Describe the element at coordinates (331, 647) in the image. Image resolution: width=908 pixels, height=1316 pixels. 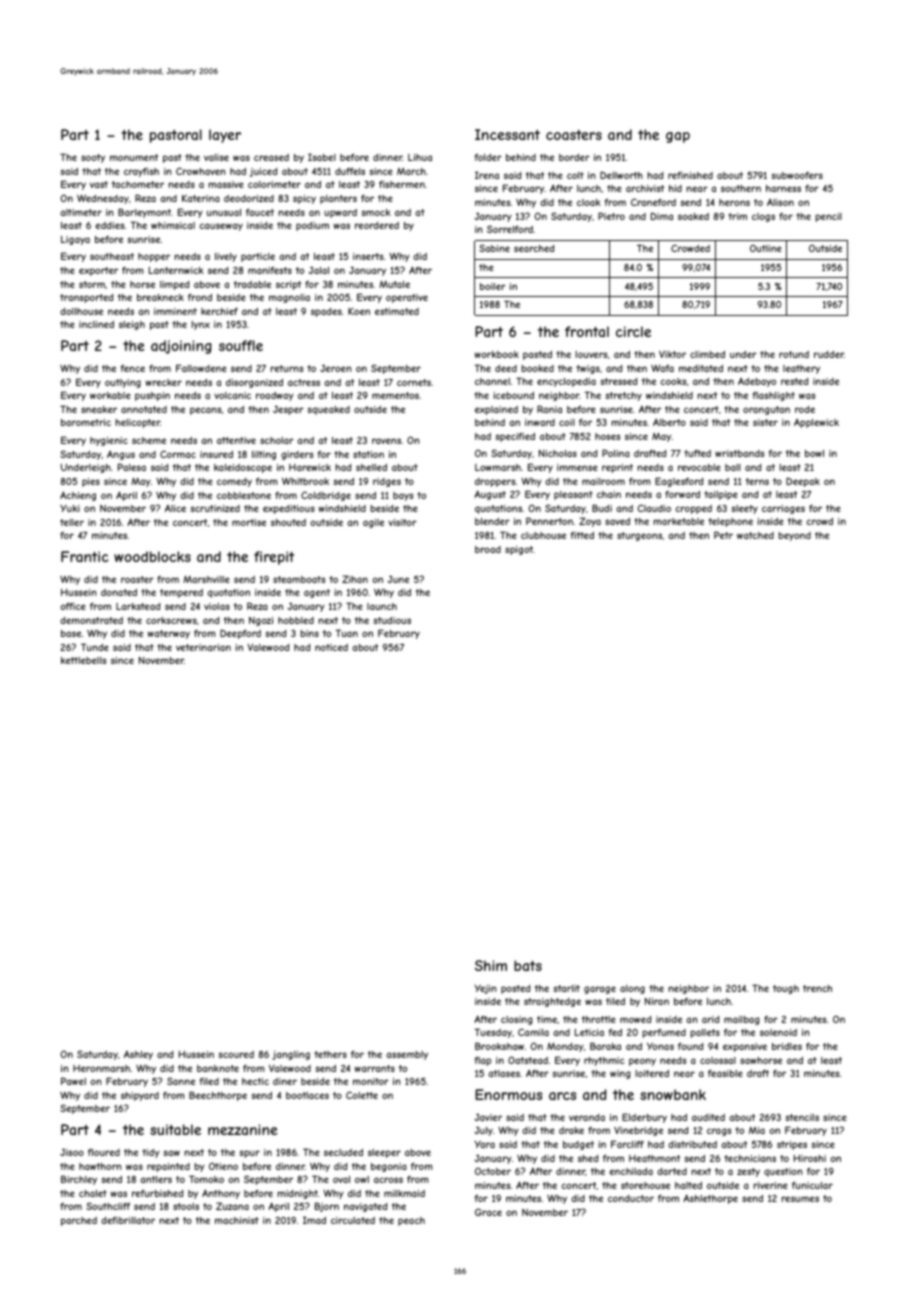
I see `noticed` at that location.
